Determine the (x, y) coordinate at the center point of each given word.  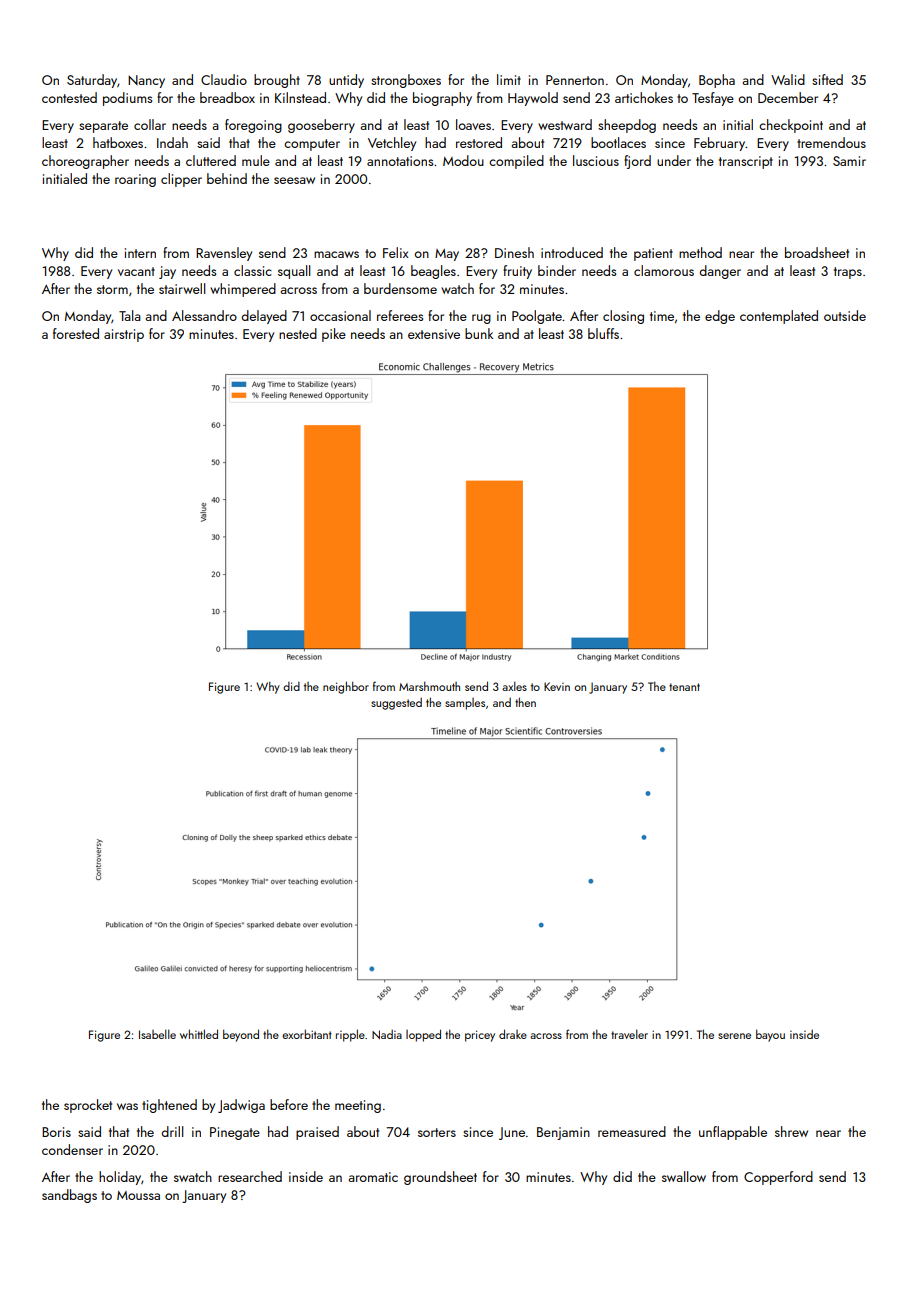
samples (465, 704)
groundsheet (440, 1178)
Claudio (224, 79)
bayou (770, 1035)
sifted (827, 79)
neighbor (346, 687)
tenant (684, 687)
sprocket (88, 1106)
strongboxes (406, 81)
